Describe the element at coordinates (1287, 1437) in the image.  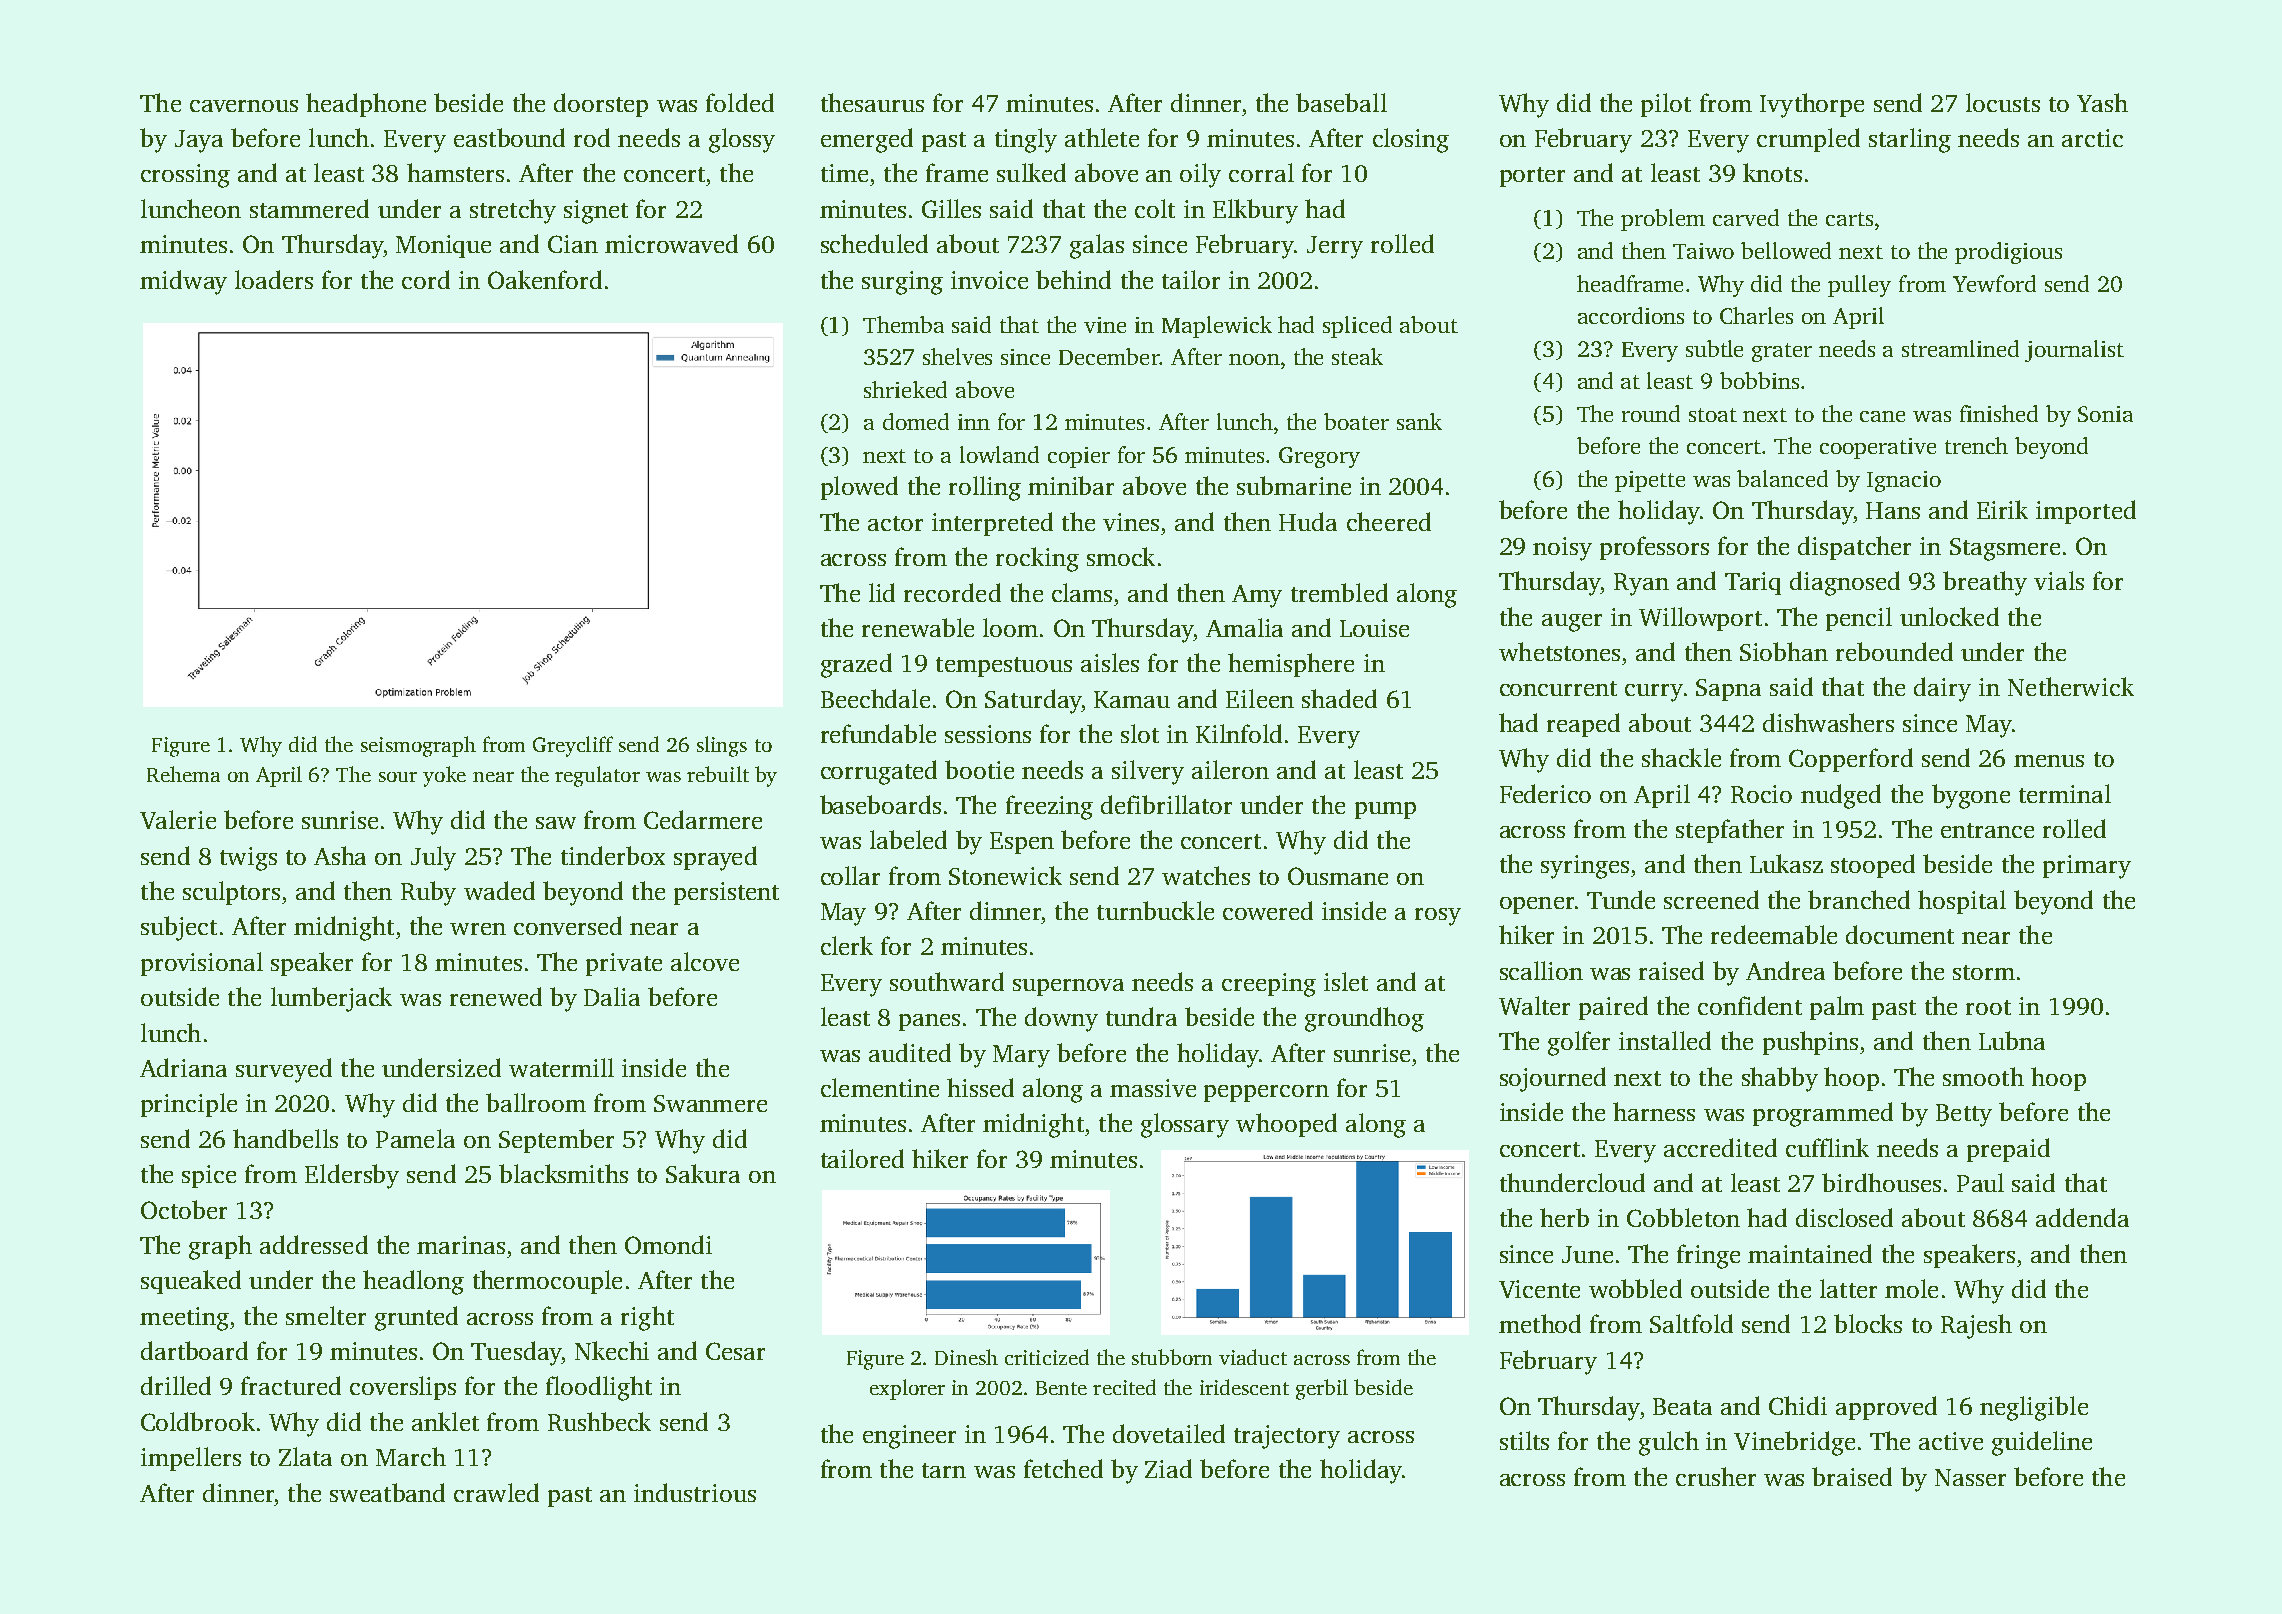
I see `trajectory` at that location.
